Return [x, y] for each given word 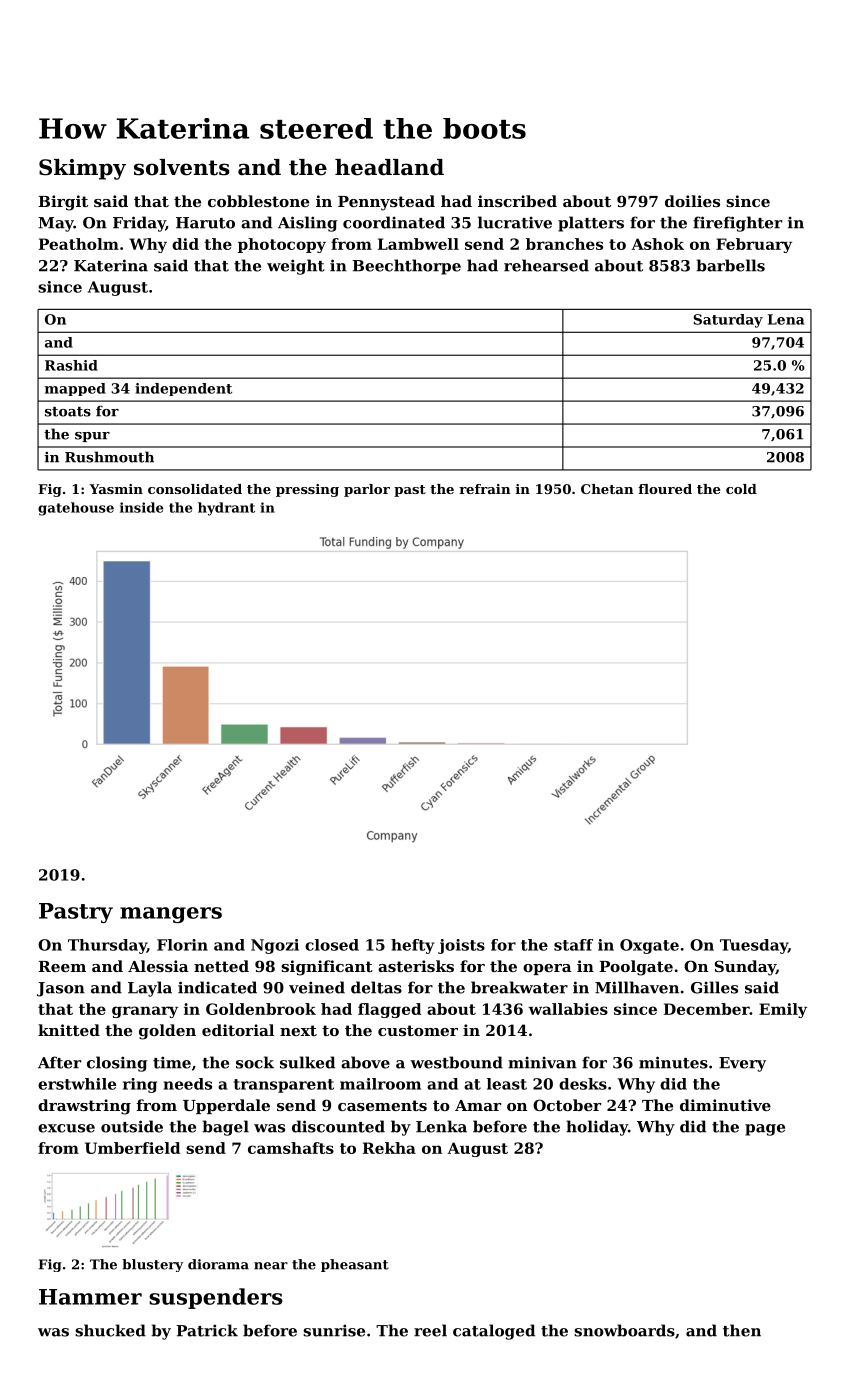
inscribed [517, 201]
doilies [692, 201]
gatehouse [76, 509]
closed [332, 945]
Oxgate [649, 946]
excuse [66, 1128]
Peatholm [79, 244]
